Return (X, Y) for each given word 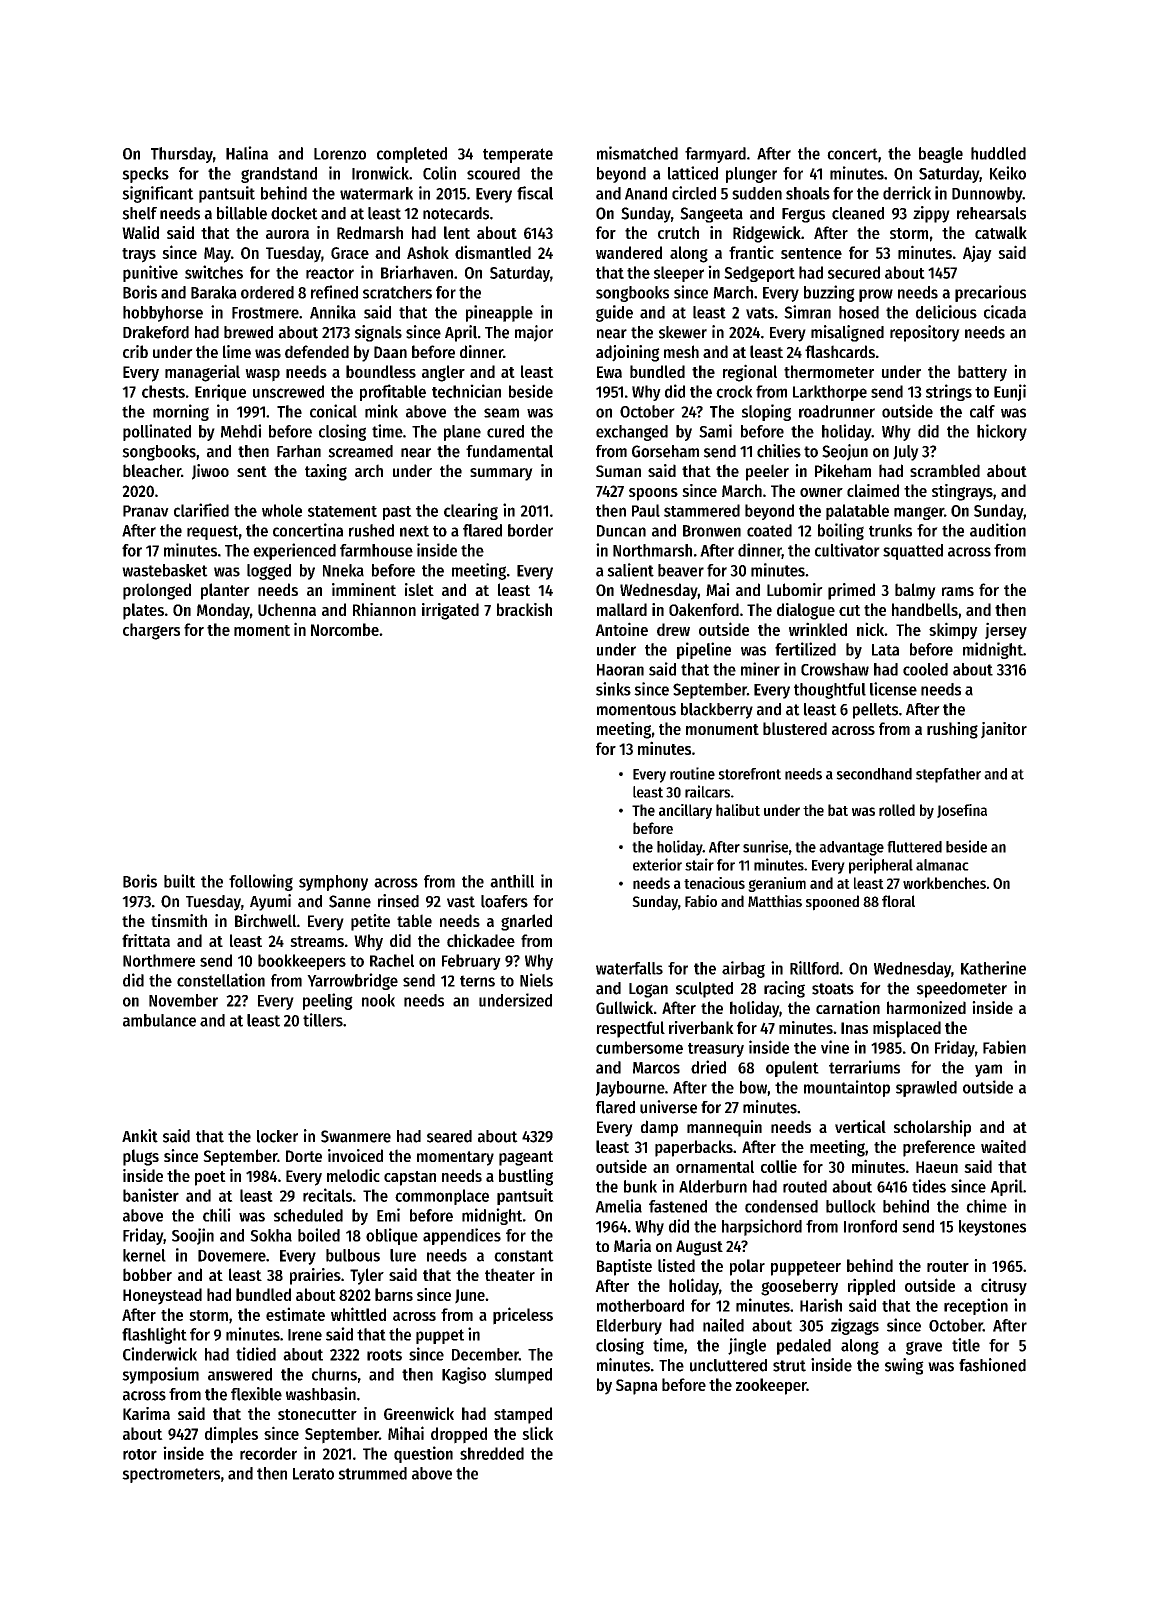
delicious (946, 312)
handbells (925, 609)
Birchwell (266, 920)
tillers (323, 1020)
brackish (524, 609)
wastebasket (165, 570)
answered (240, 1374)
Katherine (993, 968)
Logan (648, 990)
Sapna (637, 1387)
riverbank (701, 1027)
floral (898, 901)
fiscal (535, 193)
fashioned (992, 1365)
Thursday (182, 155)
